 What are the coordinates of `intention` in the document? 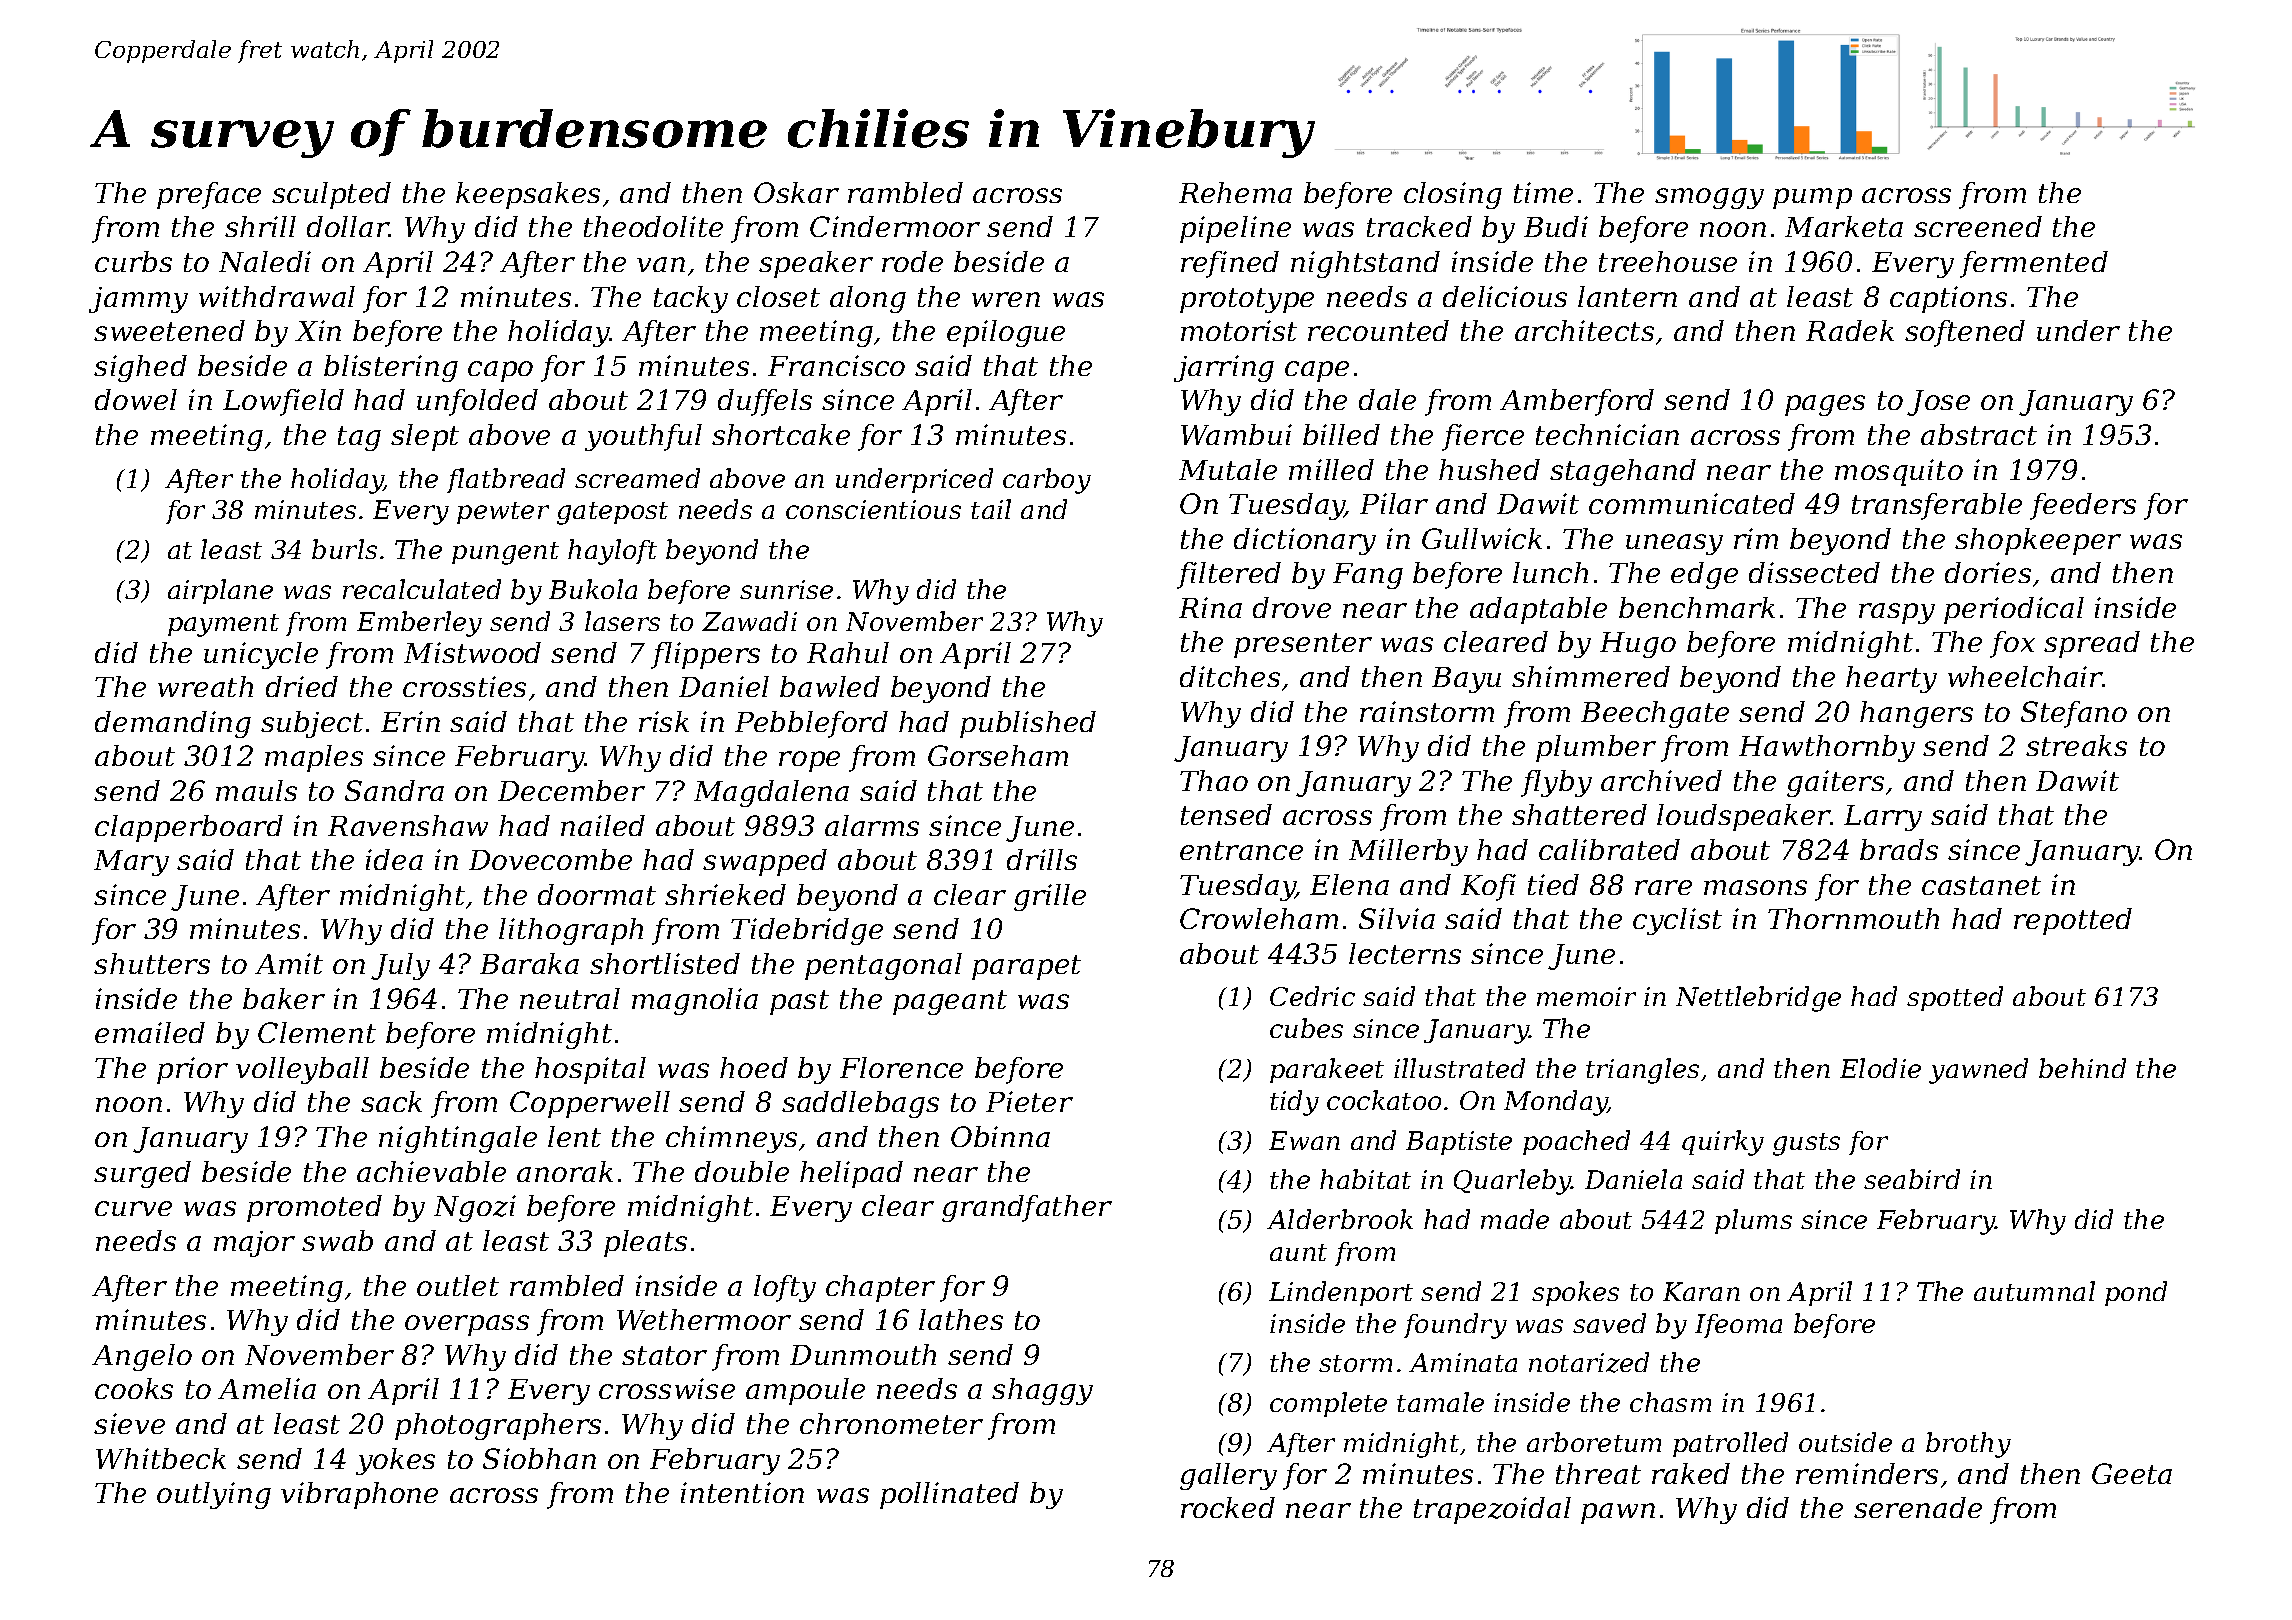 It's located at (742, 1492).
